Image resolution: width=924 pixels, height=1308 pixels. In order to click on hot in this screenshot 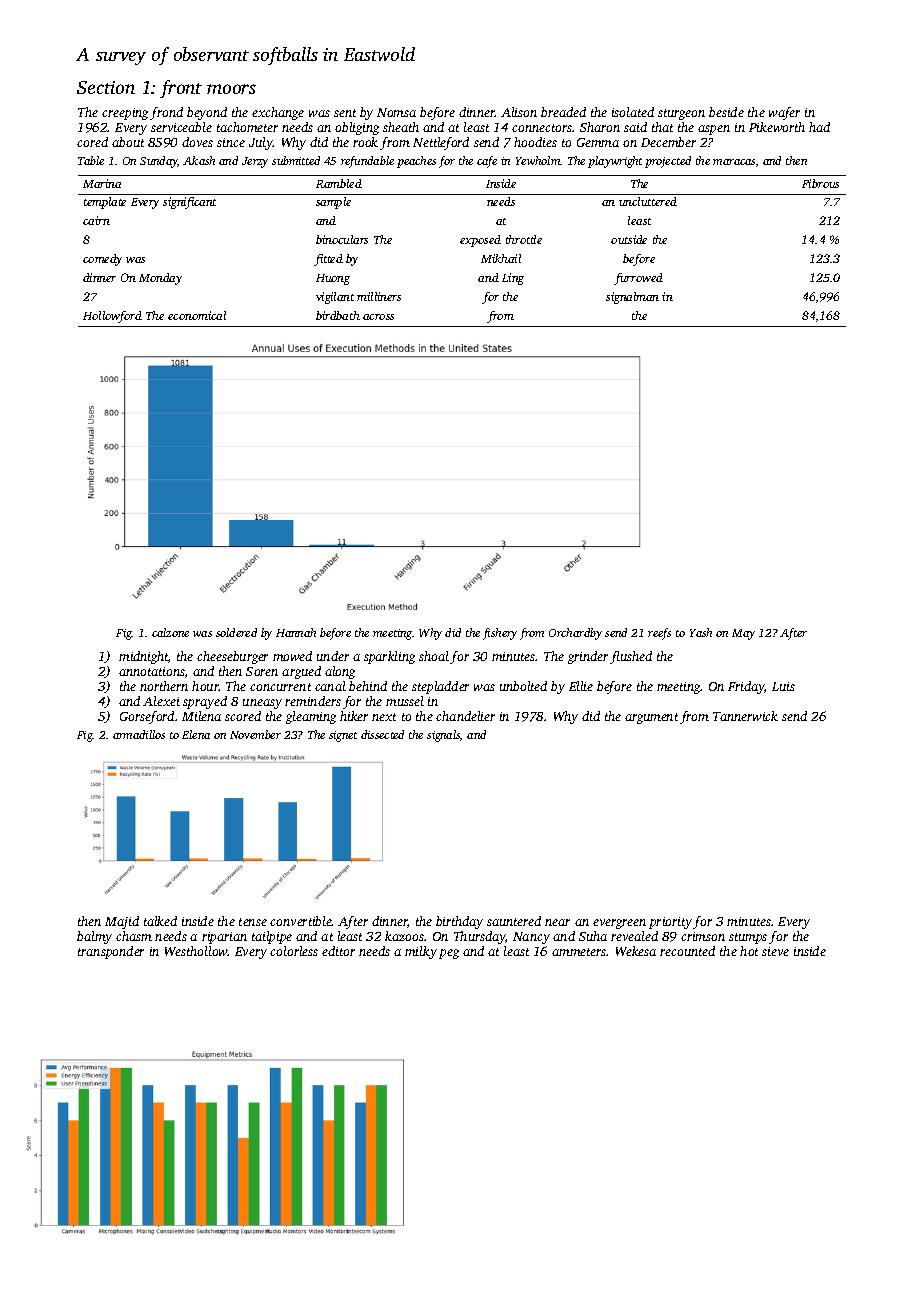, I will do `click(749, 951)`.
